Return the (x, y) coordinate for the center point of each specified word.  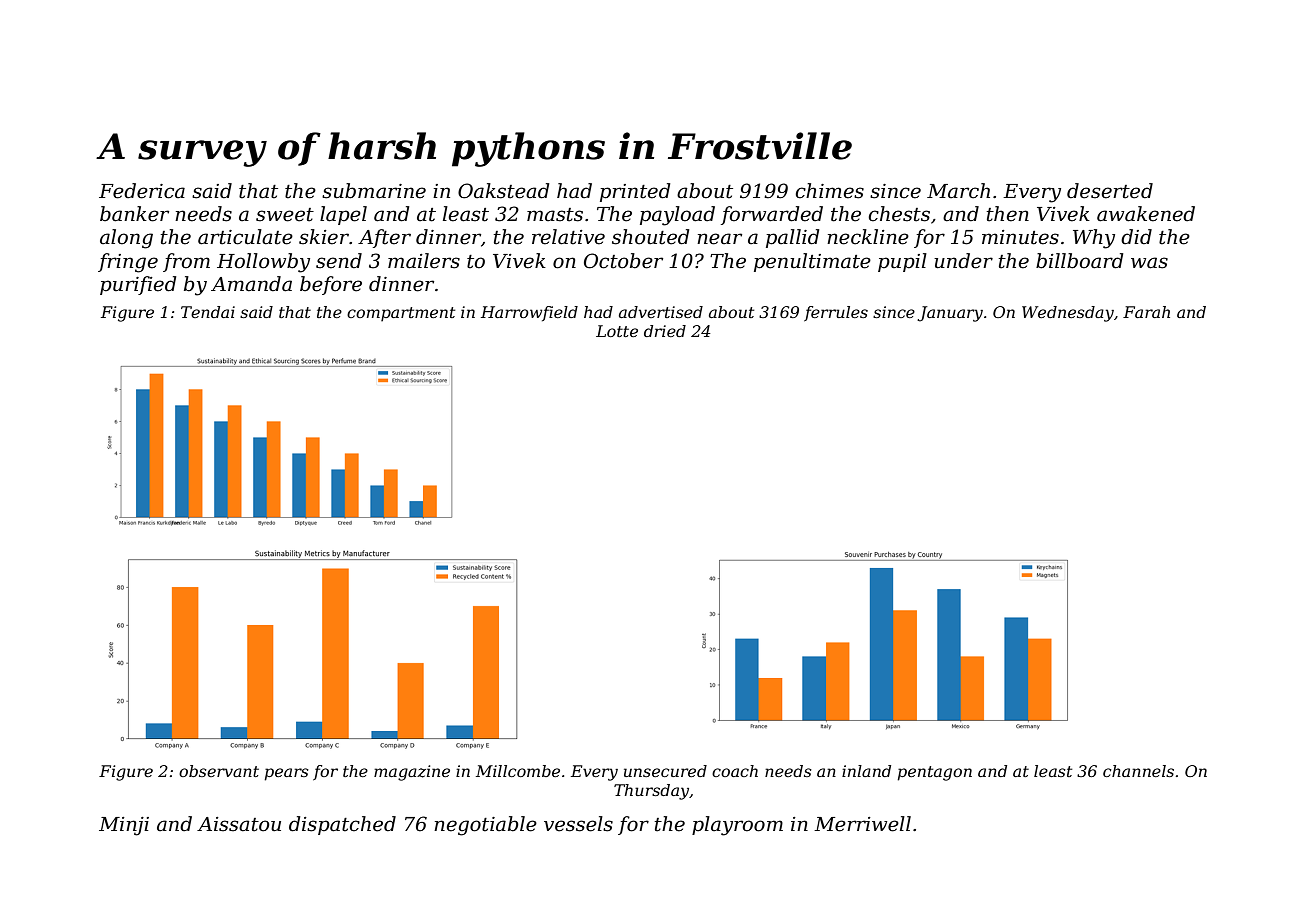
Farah (1146, 312)
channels (1138, 771)
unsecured (665, 771)
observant (219, 771)
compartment (401, 314)
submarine (374, 191)
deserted (1110, 191)
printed (635, 192)
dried (665, 331)
